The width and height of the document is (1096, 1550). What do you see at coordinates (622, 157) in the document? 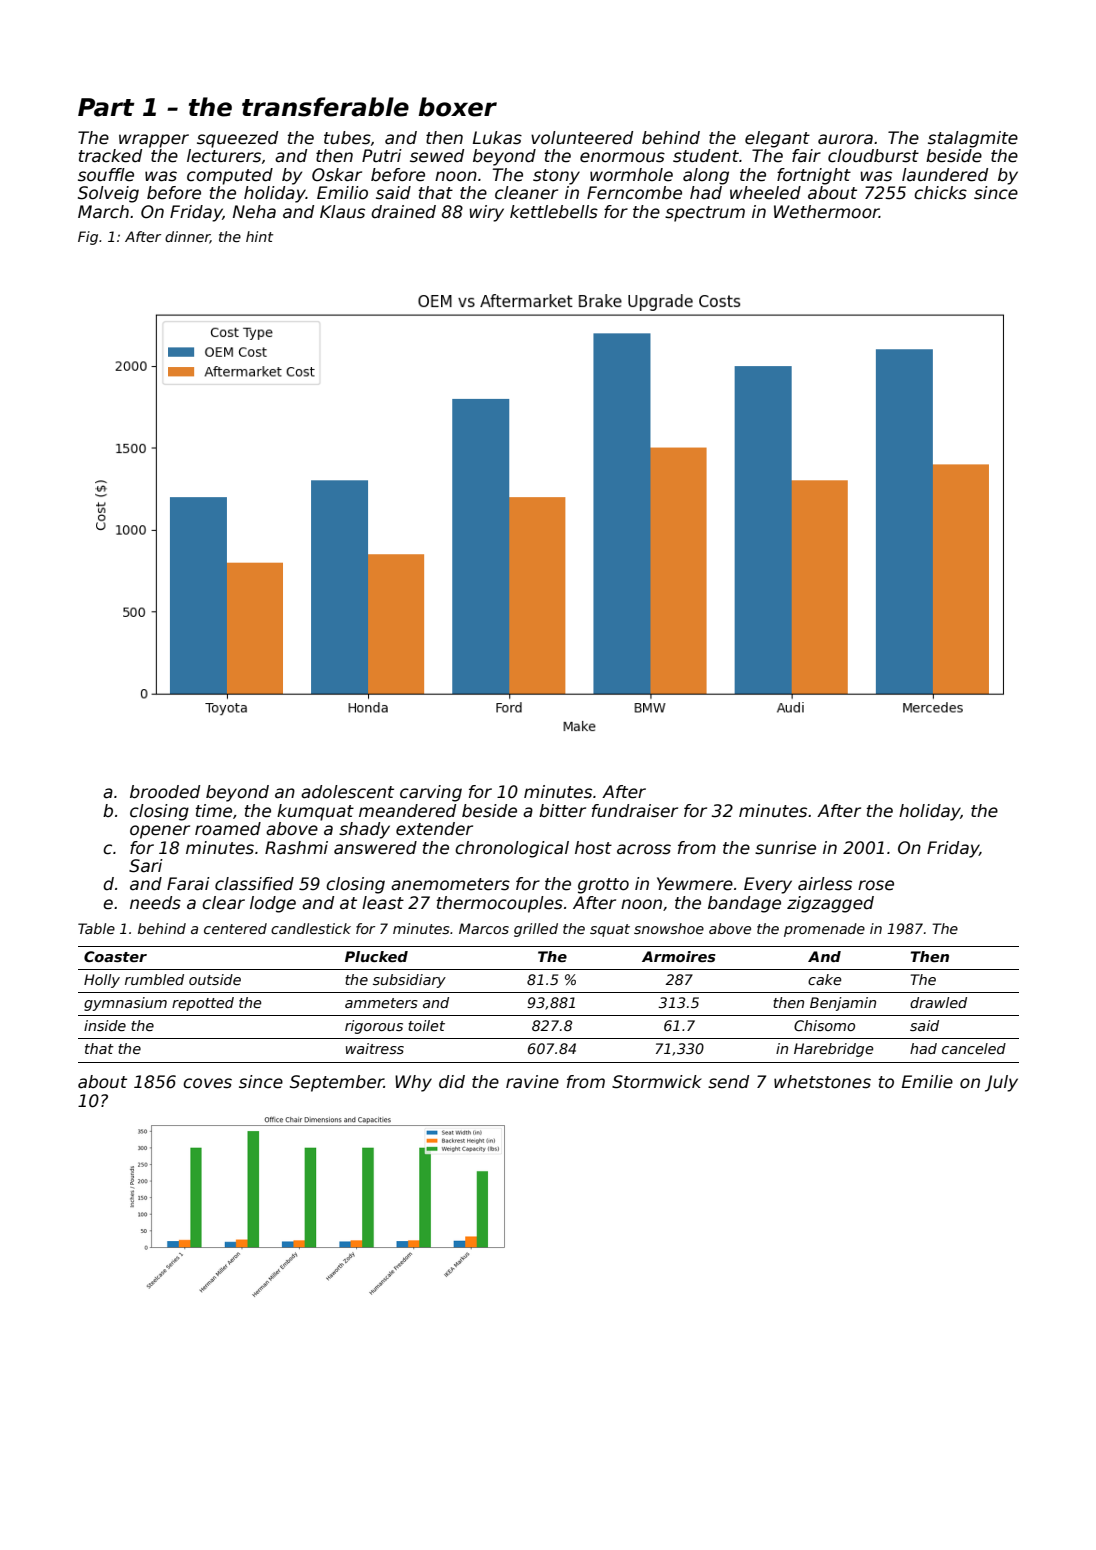
I see `enormous` at bounding box center [622, 157].
